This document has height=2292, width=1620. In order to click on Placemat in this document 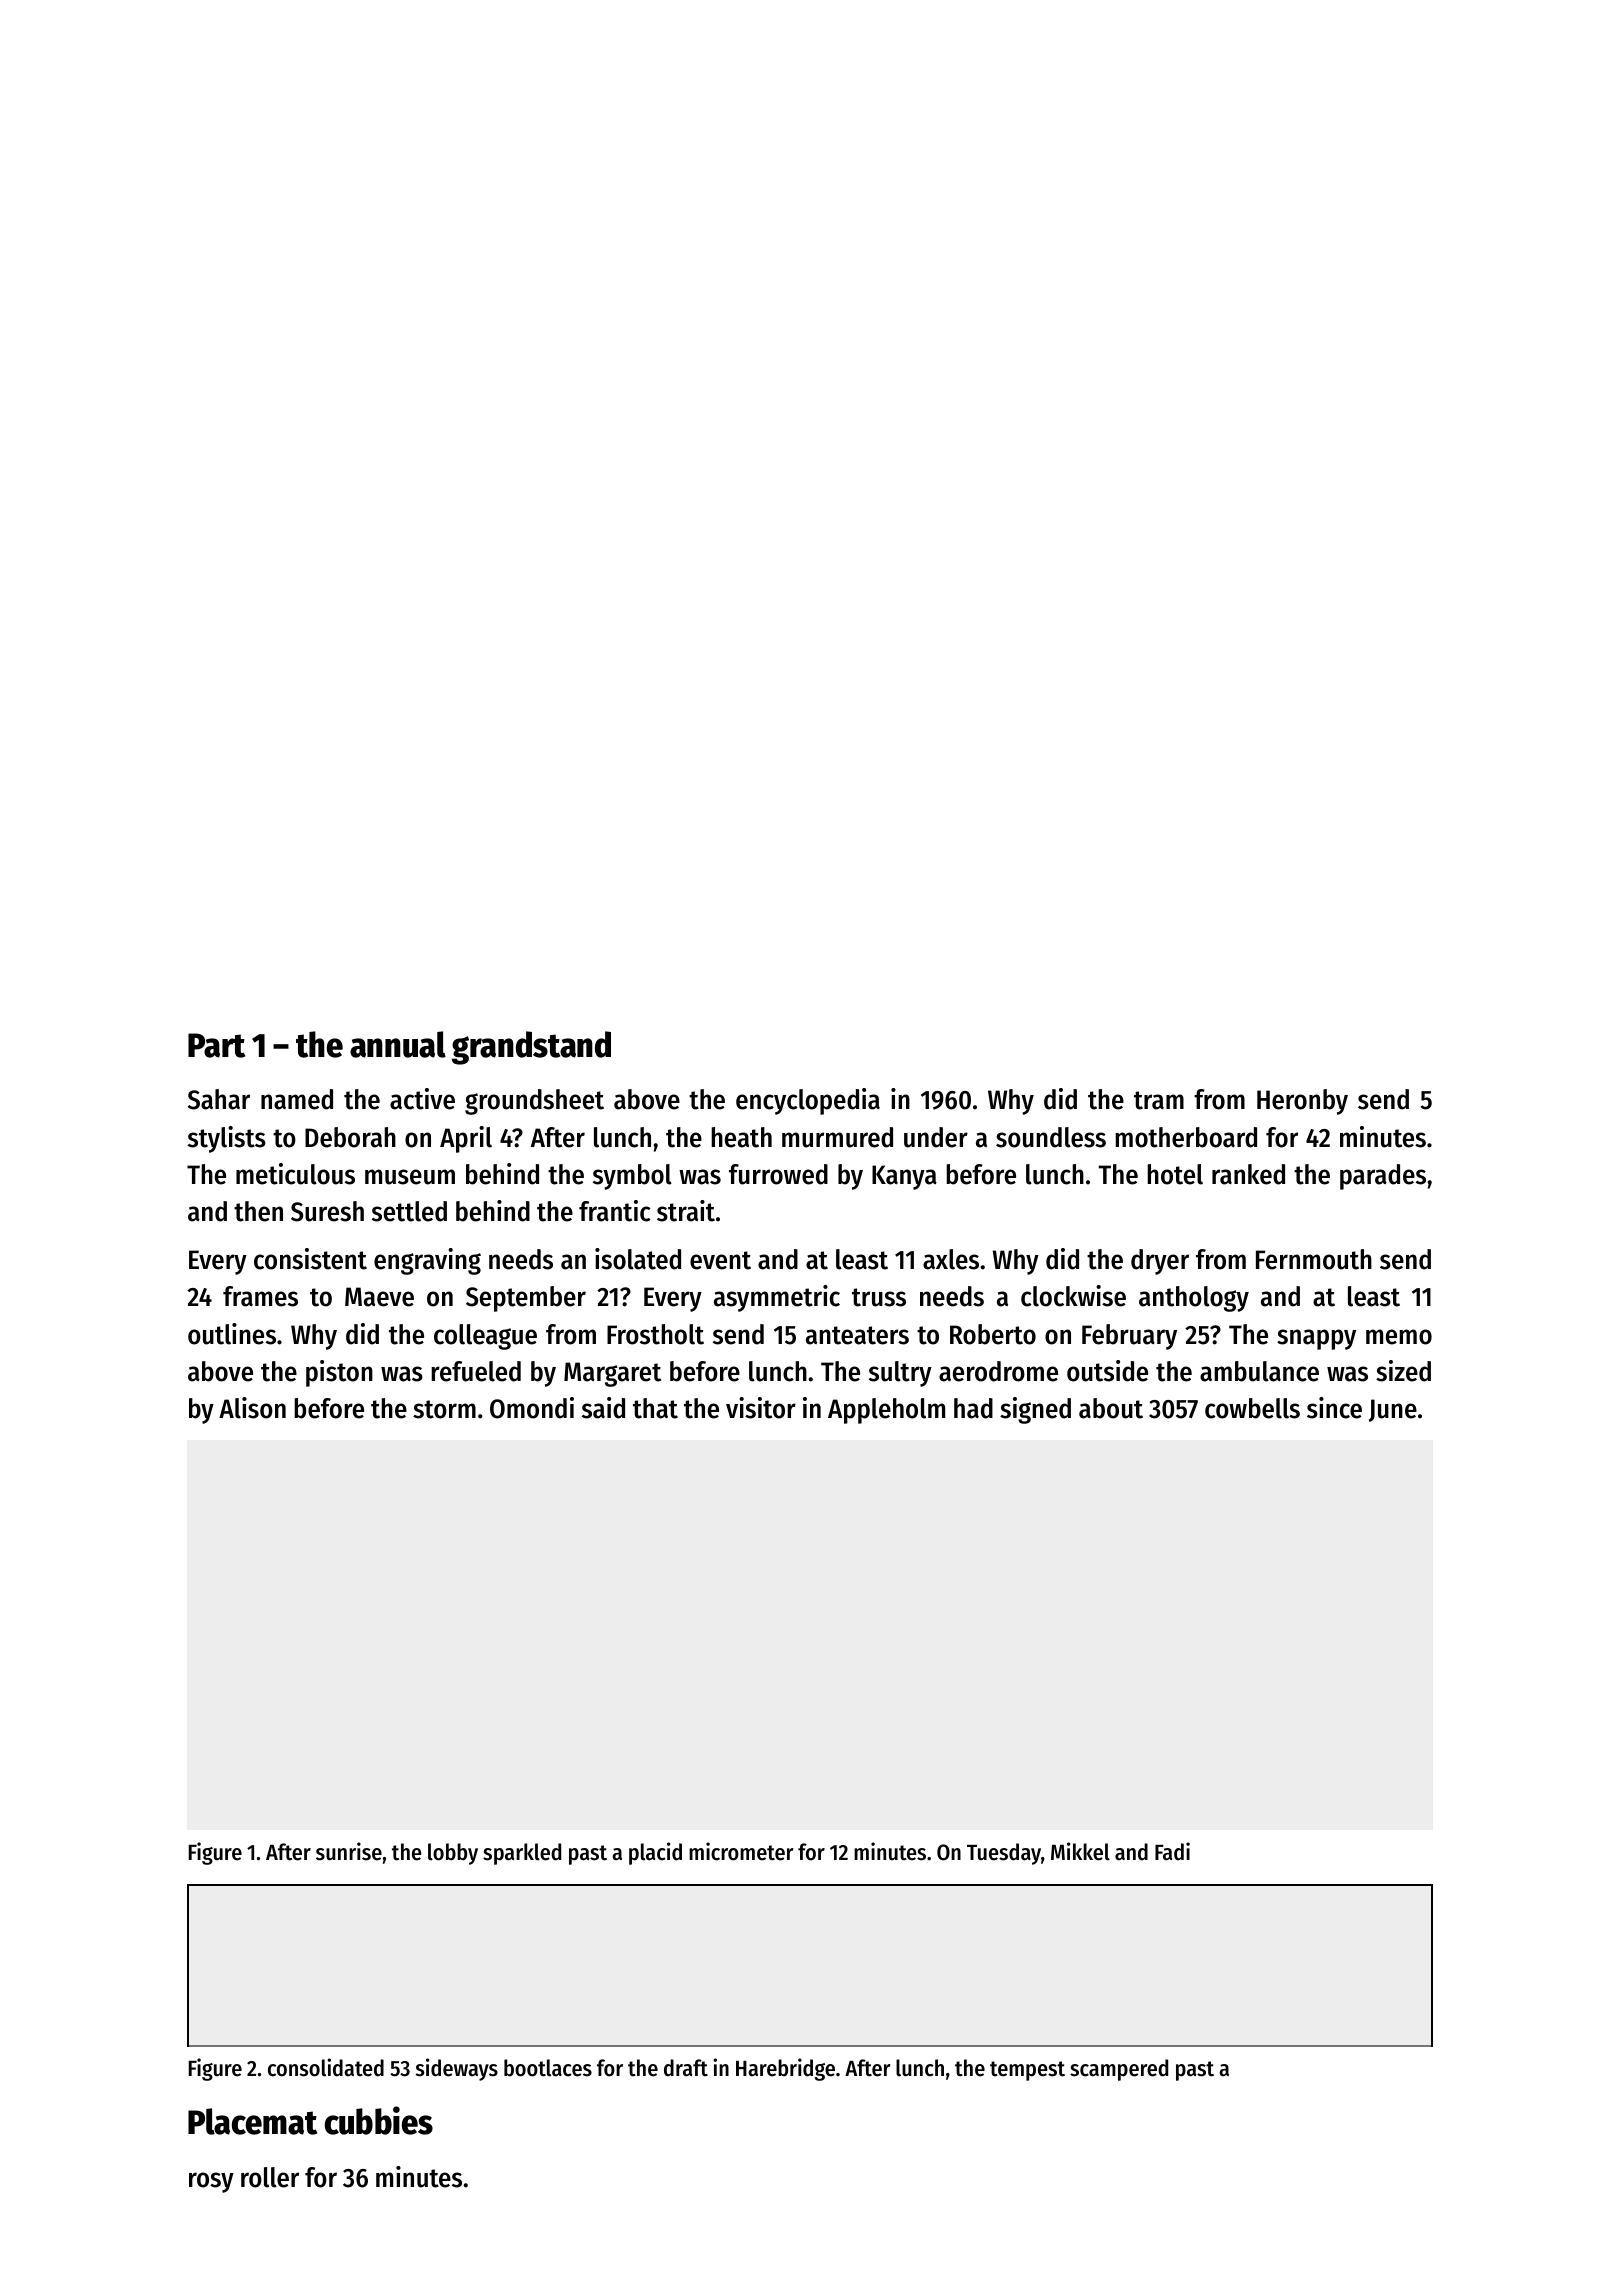, I will do `click(252, 2121)`.
